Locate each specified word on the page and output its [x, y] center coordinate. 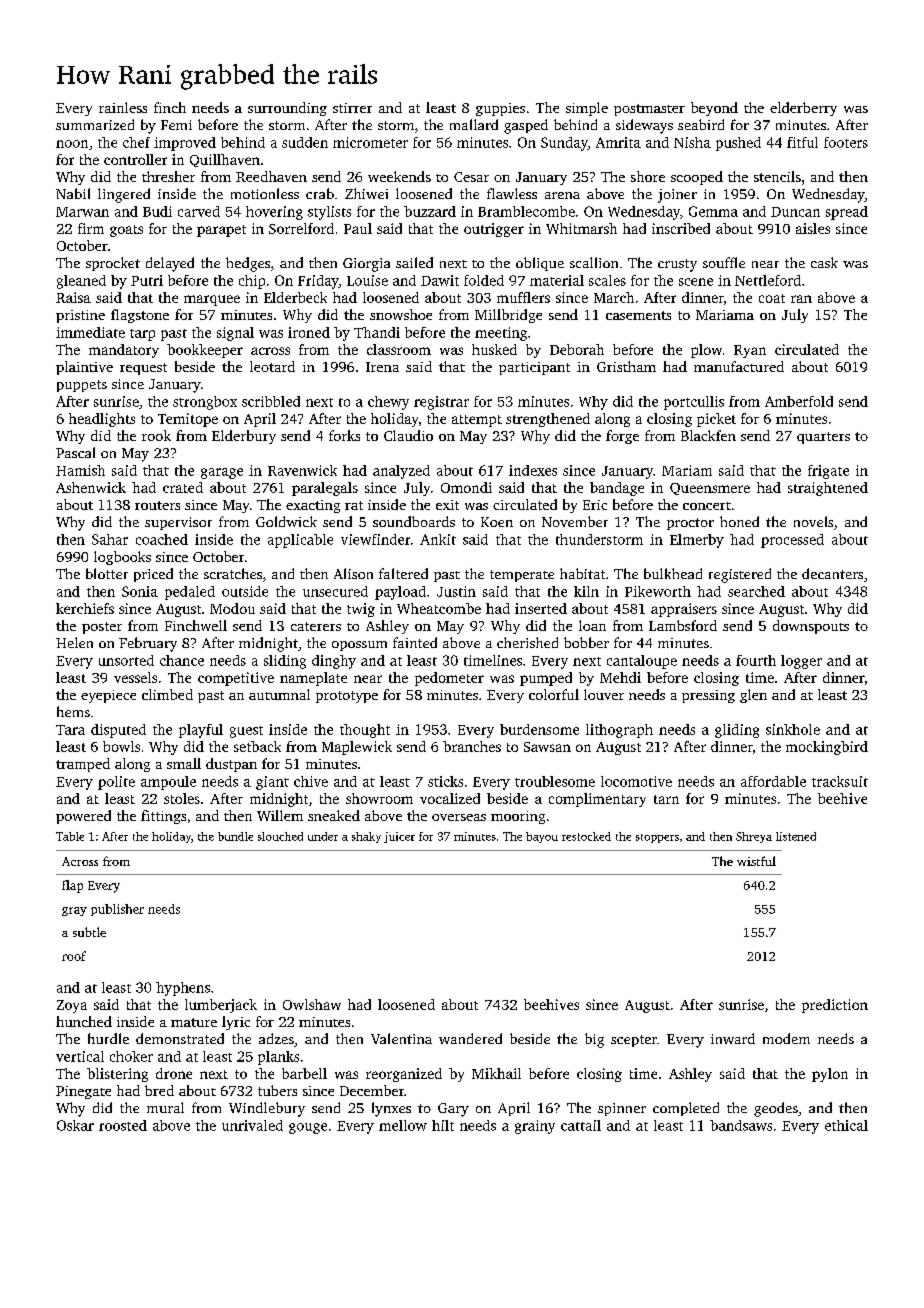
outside [245, 591]
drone [174, 1073]
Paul [358, 228]
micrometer [370, 142]
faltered [403, 573]
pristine [80, 316]
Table [70, 836]
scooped [697, 178]
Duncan [795, 212]
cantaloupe [642, 662]
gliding [737, 731]
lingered [124, 195]
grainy [535, 1127]
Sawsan [547, 747]
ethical [846, 1125]
